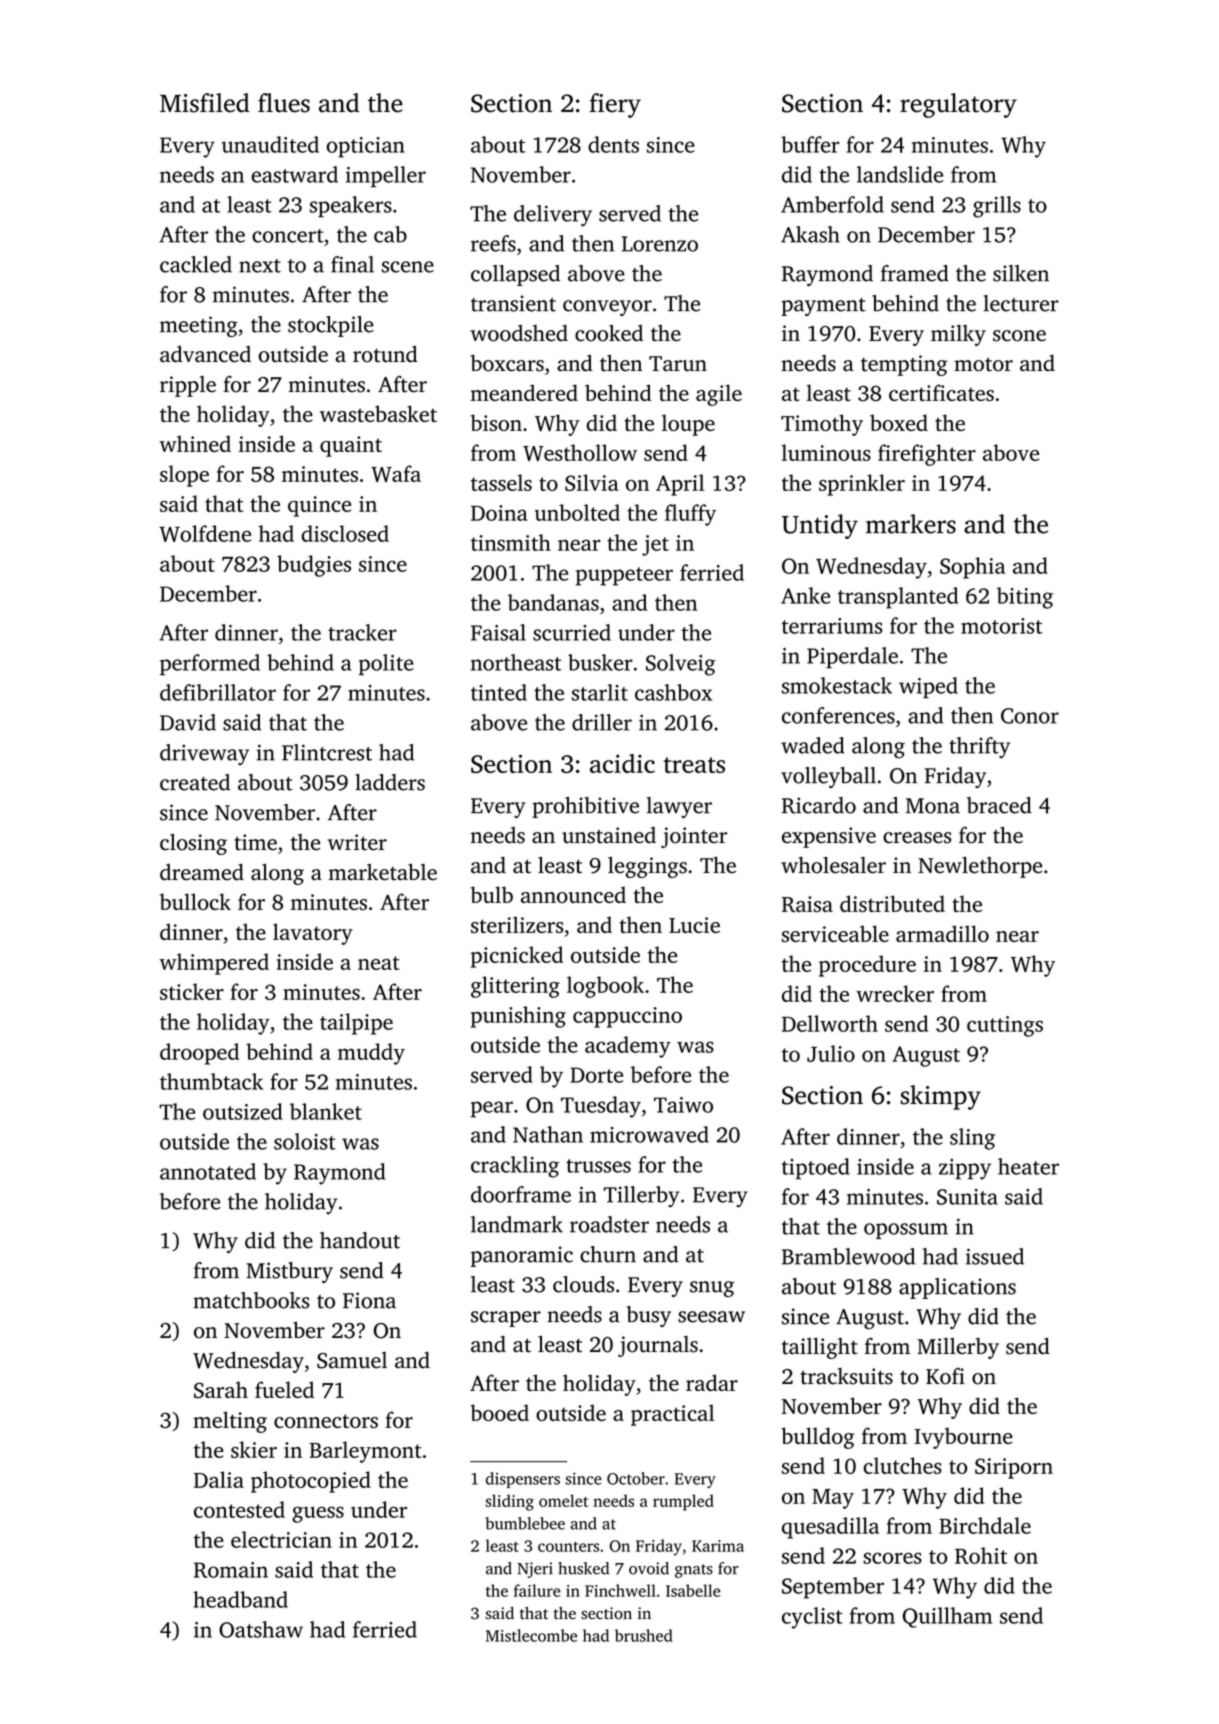 This image has width=1219, height=1724. I want to click on Sarah, so click(221, 1390).
